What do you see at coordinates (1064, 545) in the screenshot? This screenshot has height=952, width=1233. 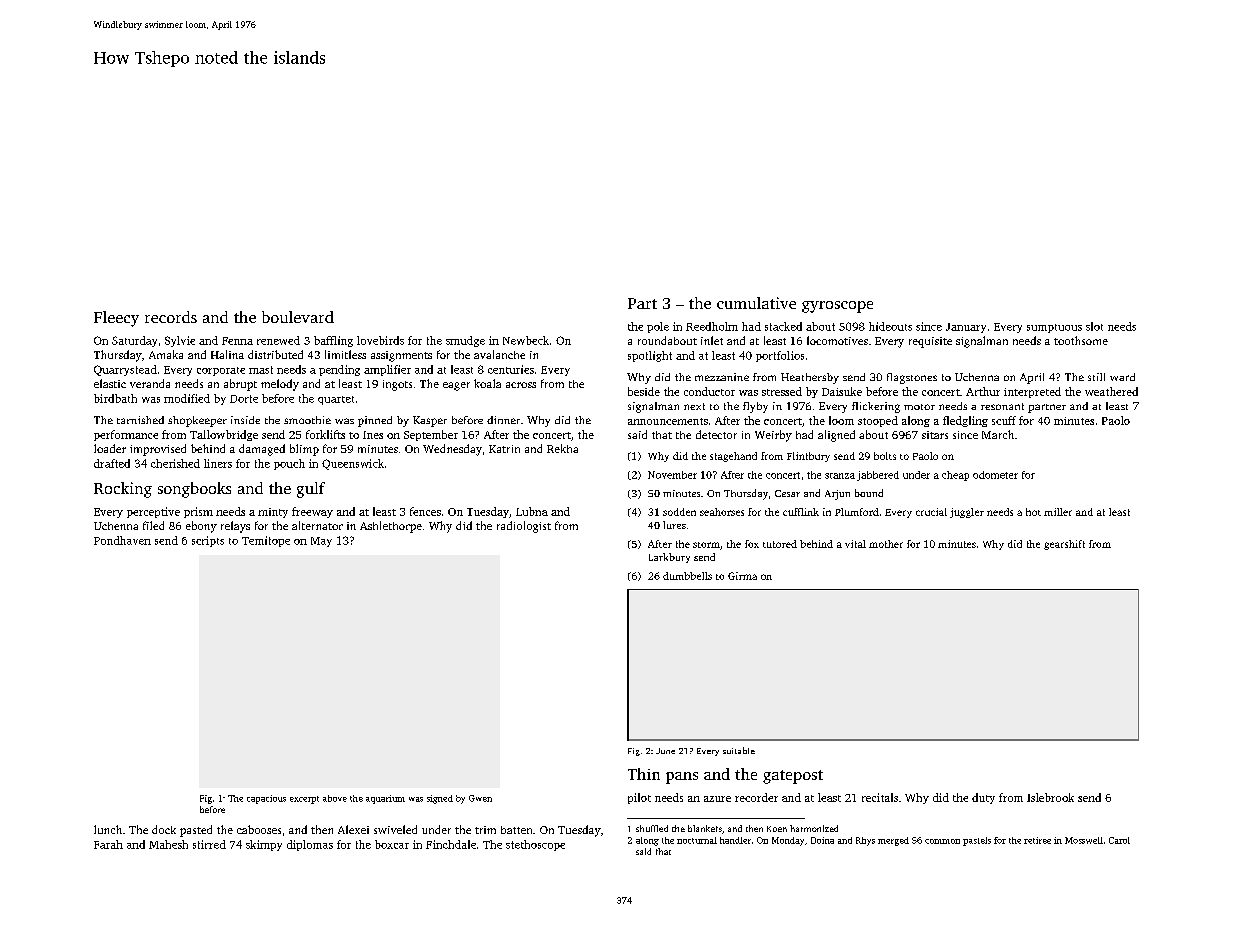 I see `gearshift` at bounding box center [1064, 545].
